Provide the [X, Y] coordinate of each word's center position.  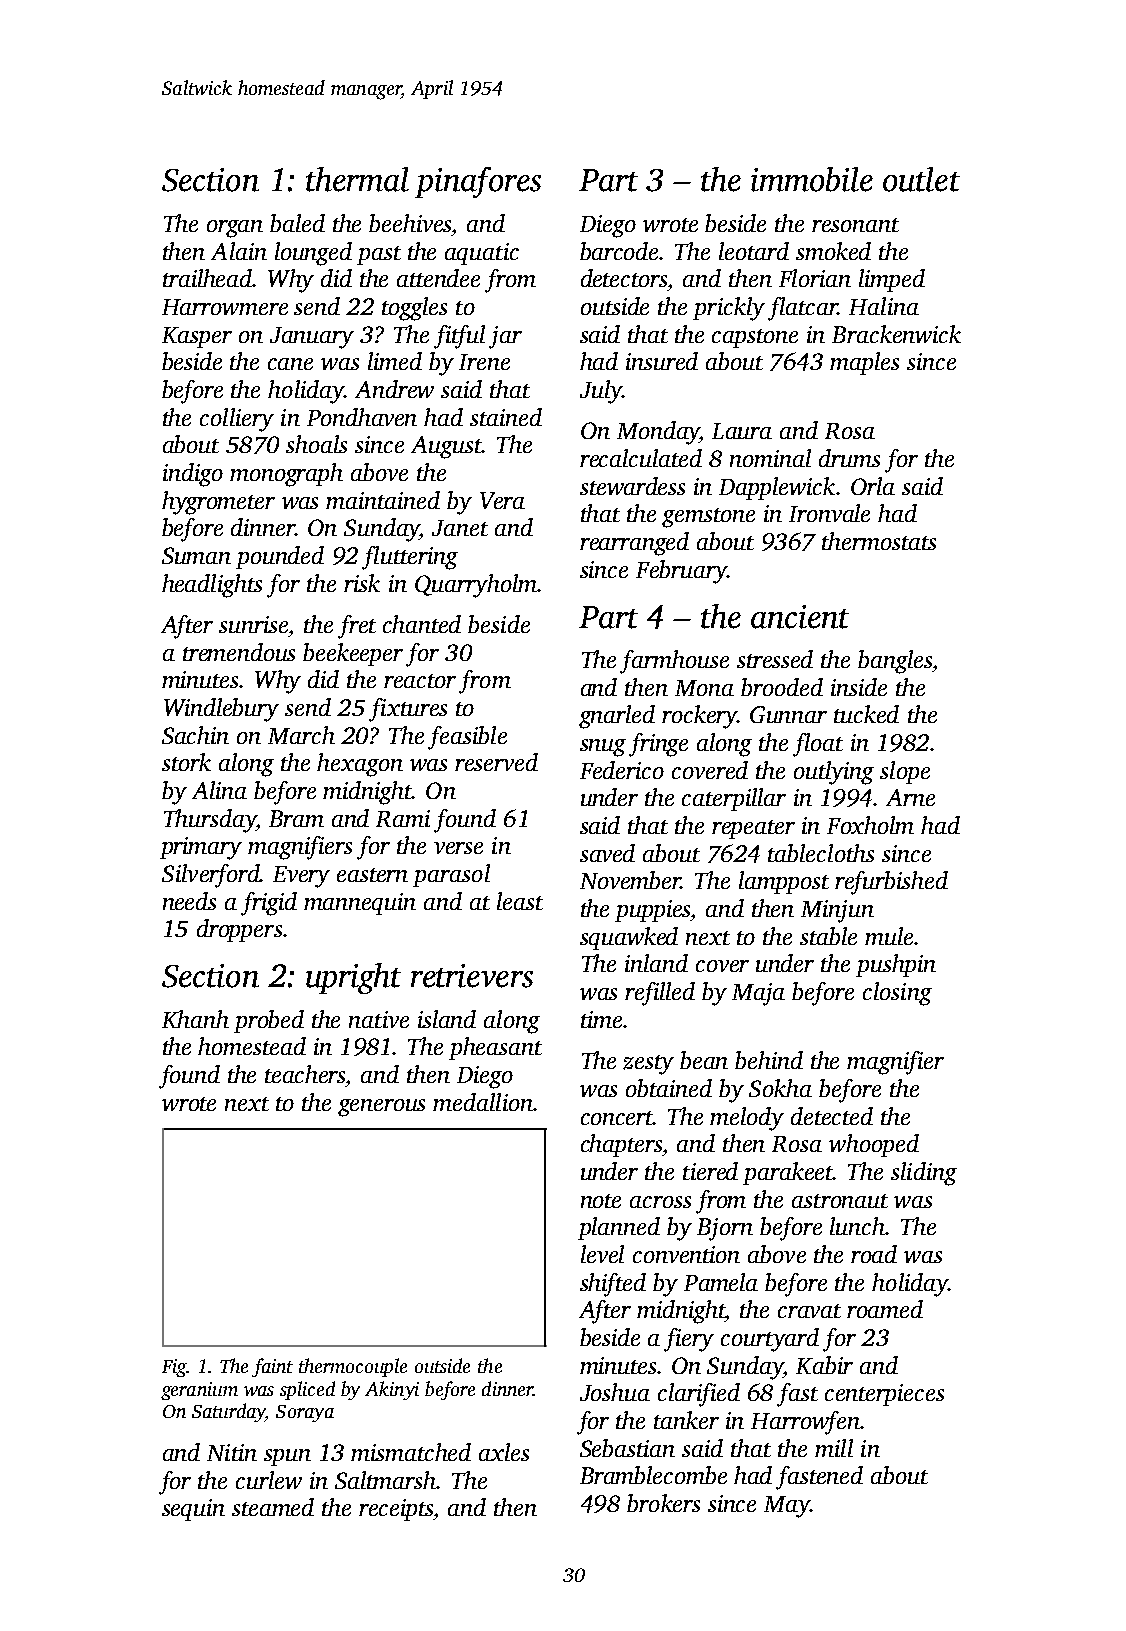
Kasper [197, 337]
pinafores [478, 182]
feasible [467, 738]
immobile [812, 179]
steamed [273, 1507]
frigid [269, 904]
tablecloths [821, 853]
